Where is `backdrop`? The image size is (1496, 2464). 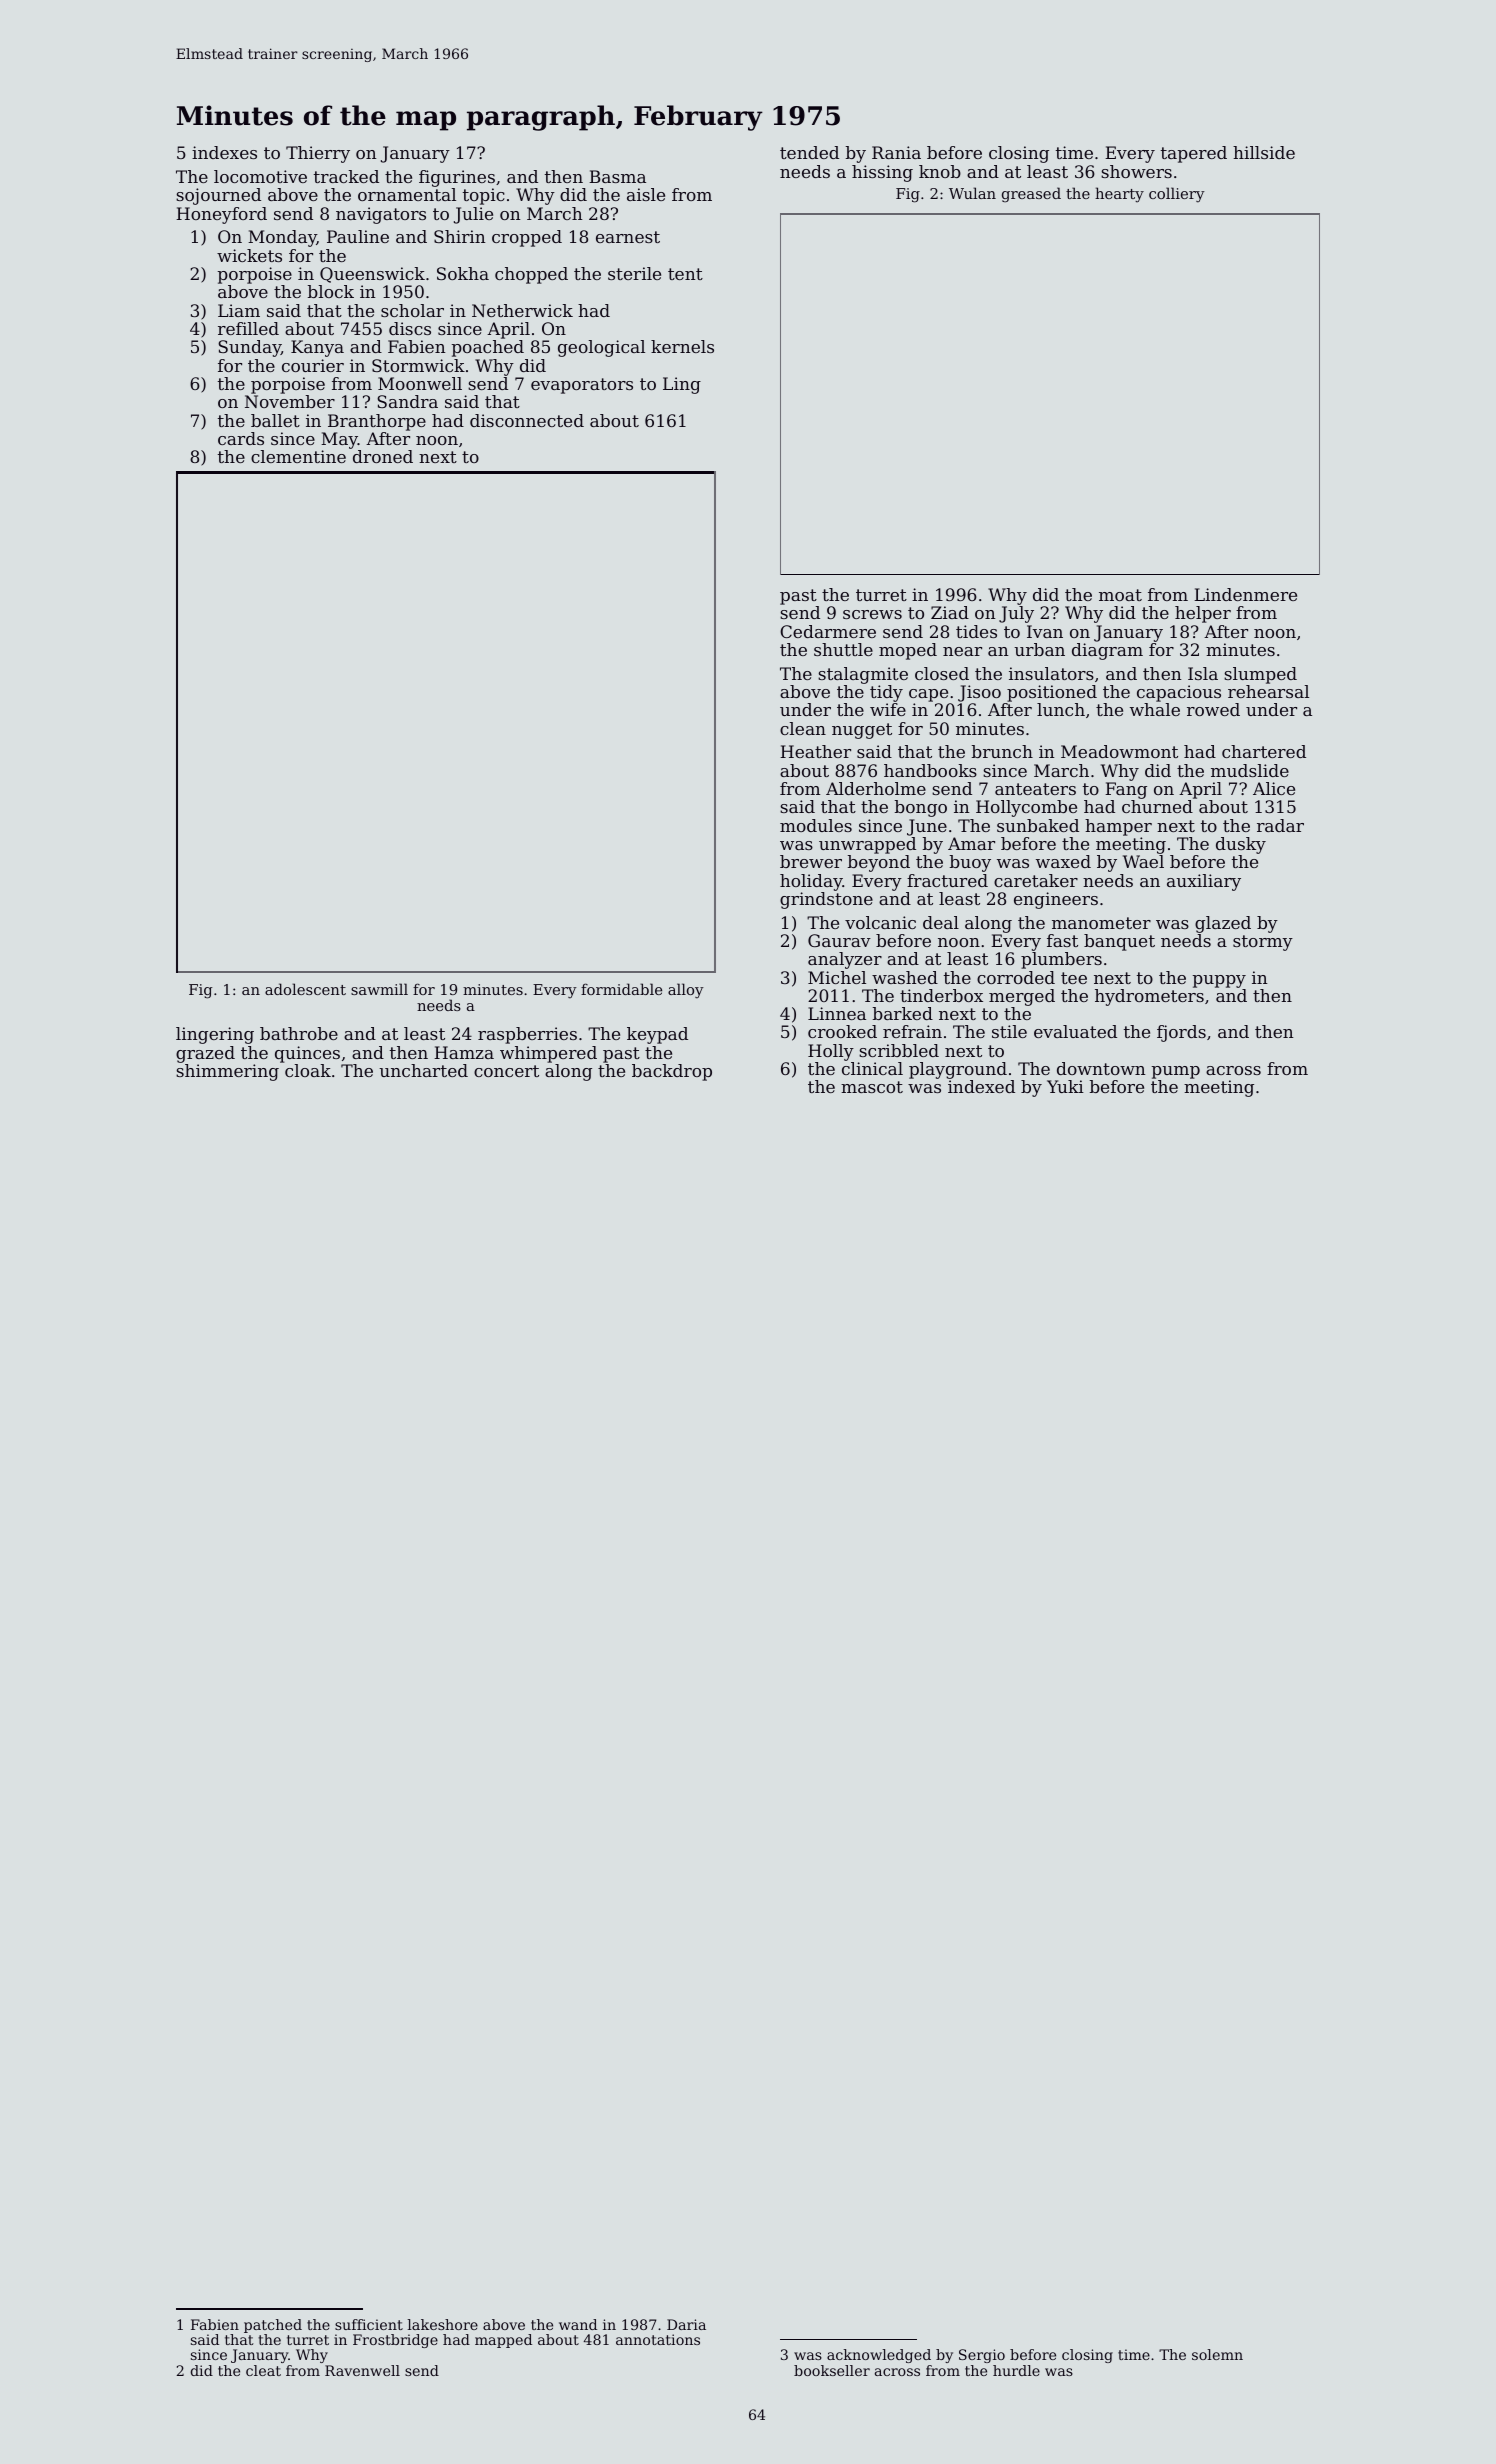 backdrop is located at coordinates (672, 1072).
